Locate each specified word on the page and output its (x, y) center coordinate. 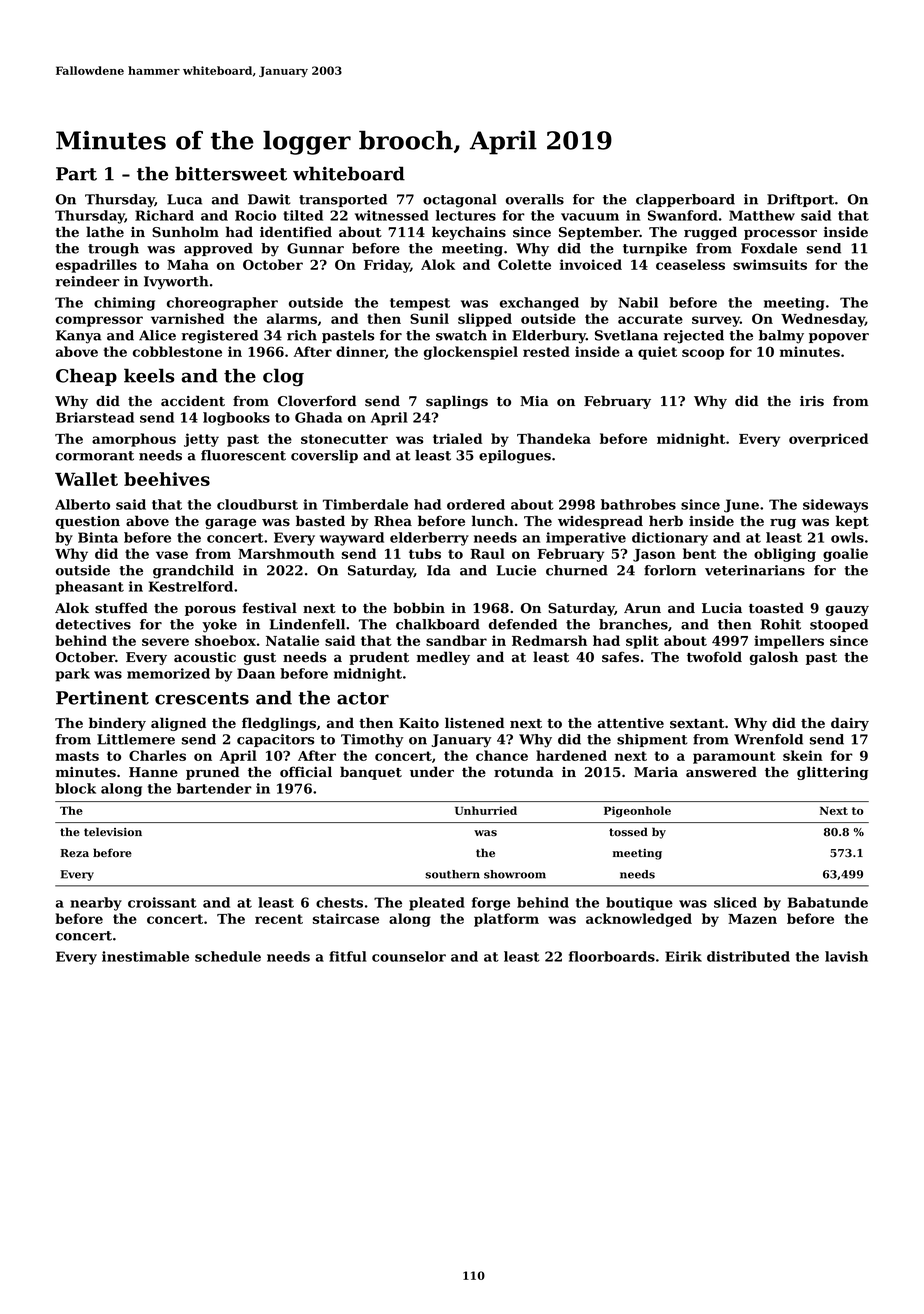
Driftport (800, 200)
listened (474, 723)
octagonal (460, 201)
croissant (162, 902)
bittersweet (231, 173)
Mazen (752, 919)
